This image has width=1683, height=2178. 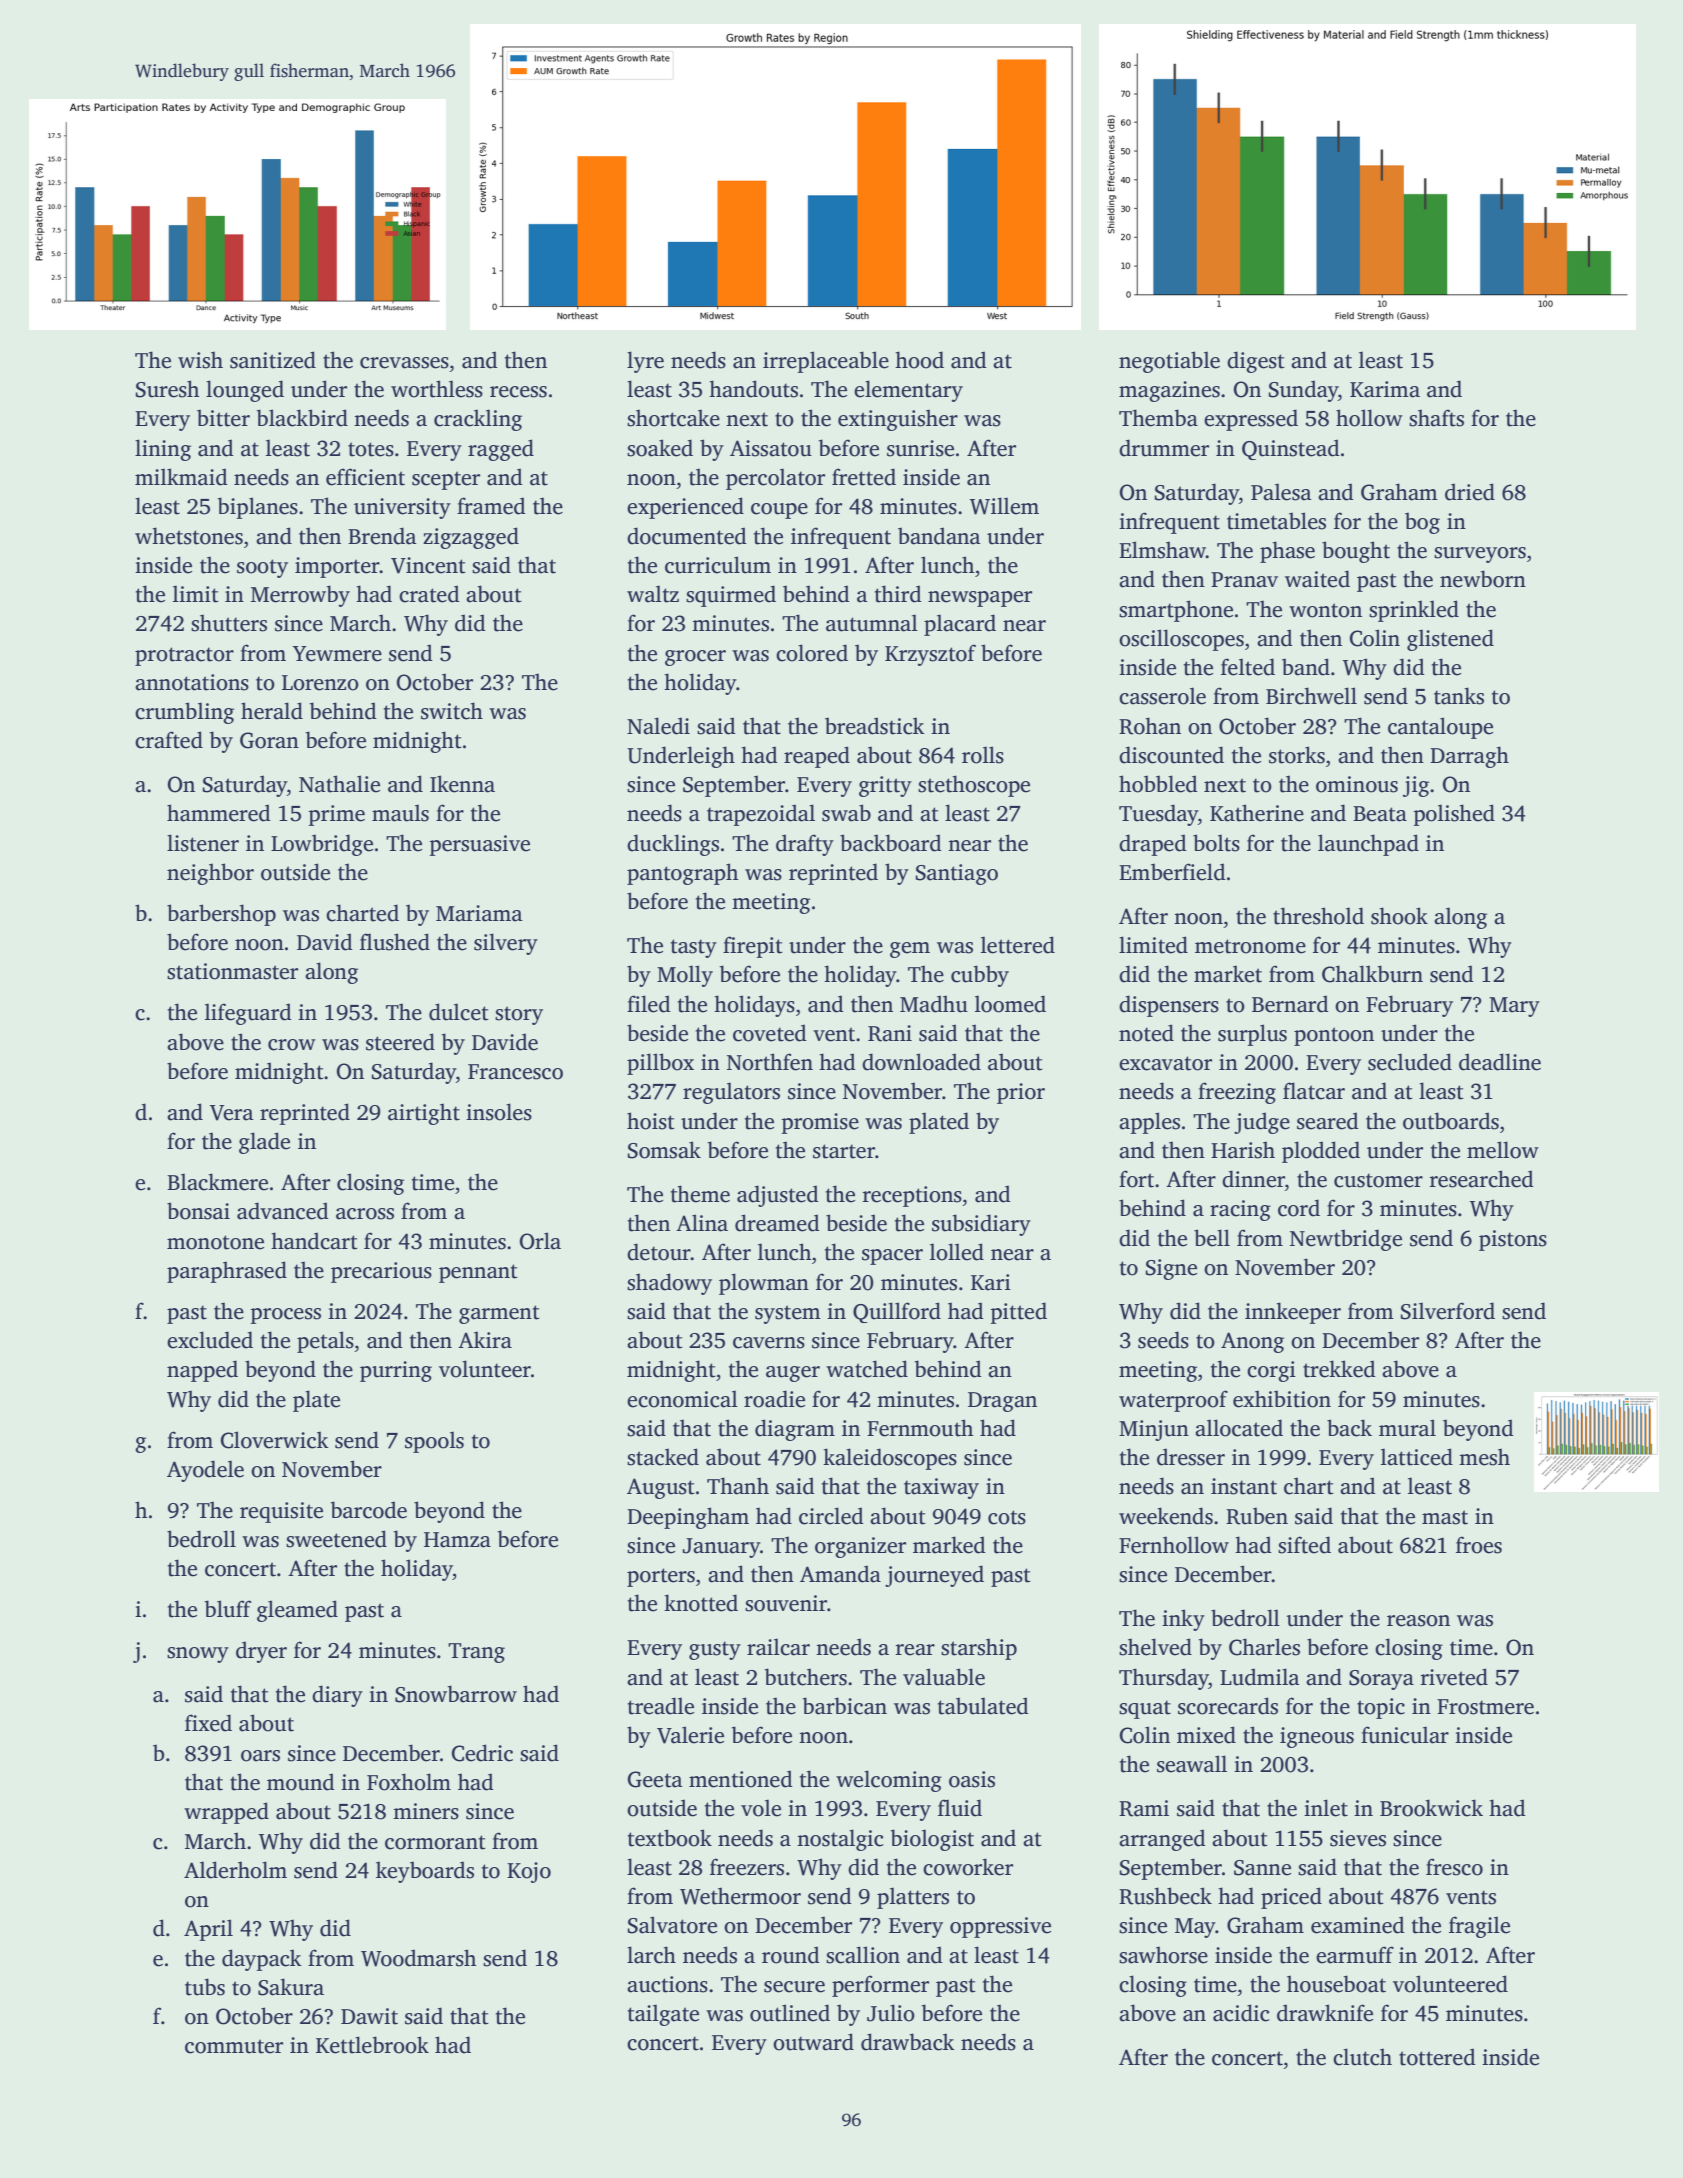 I want to click on Rushbeck, so click(x=1165, y=1896).
